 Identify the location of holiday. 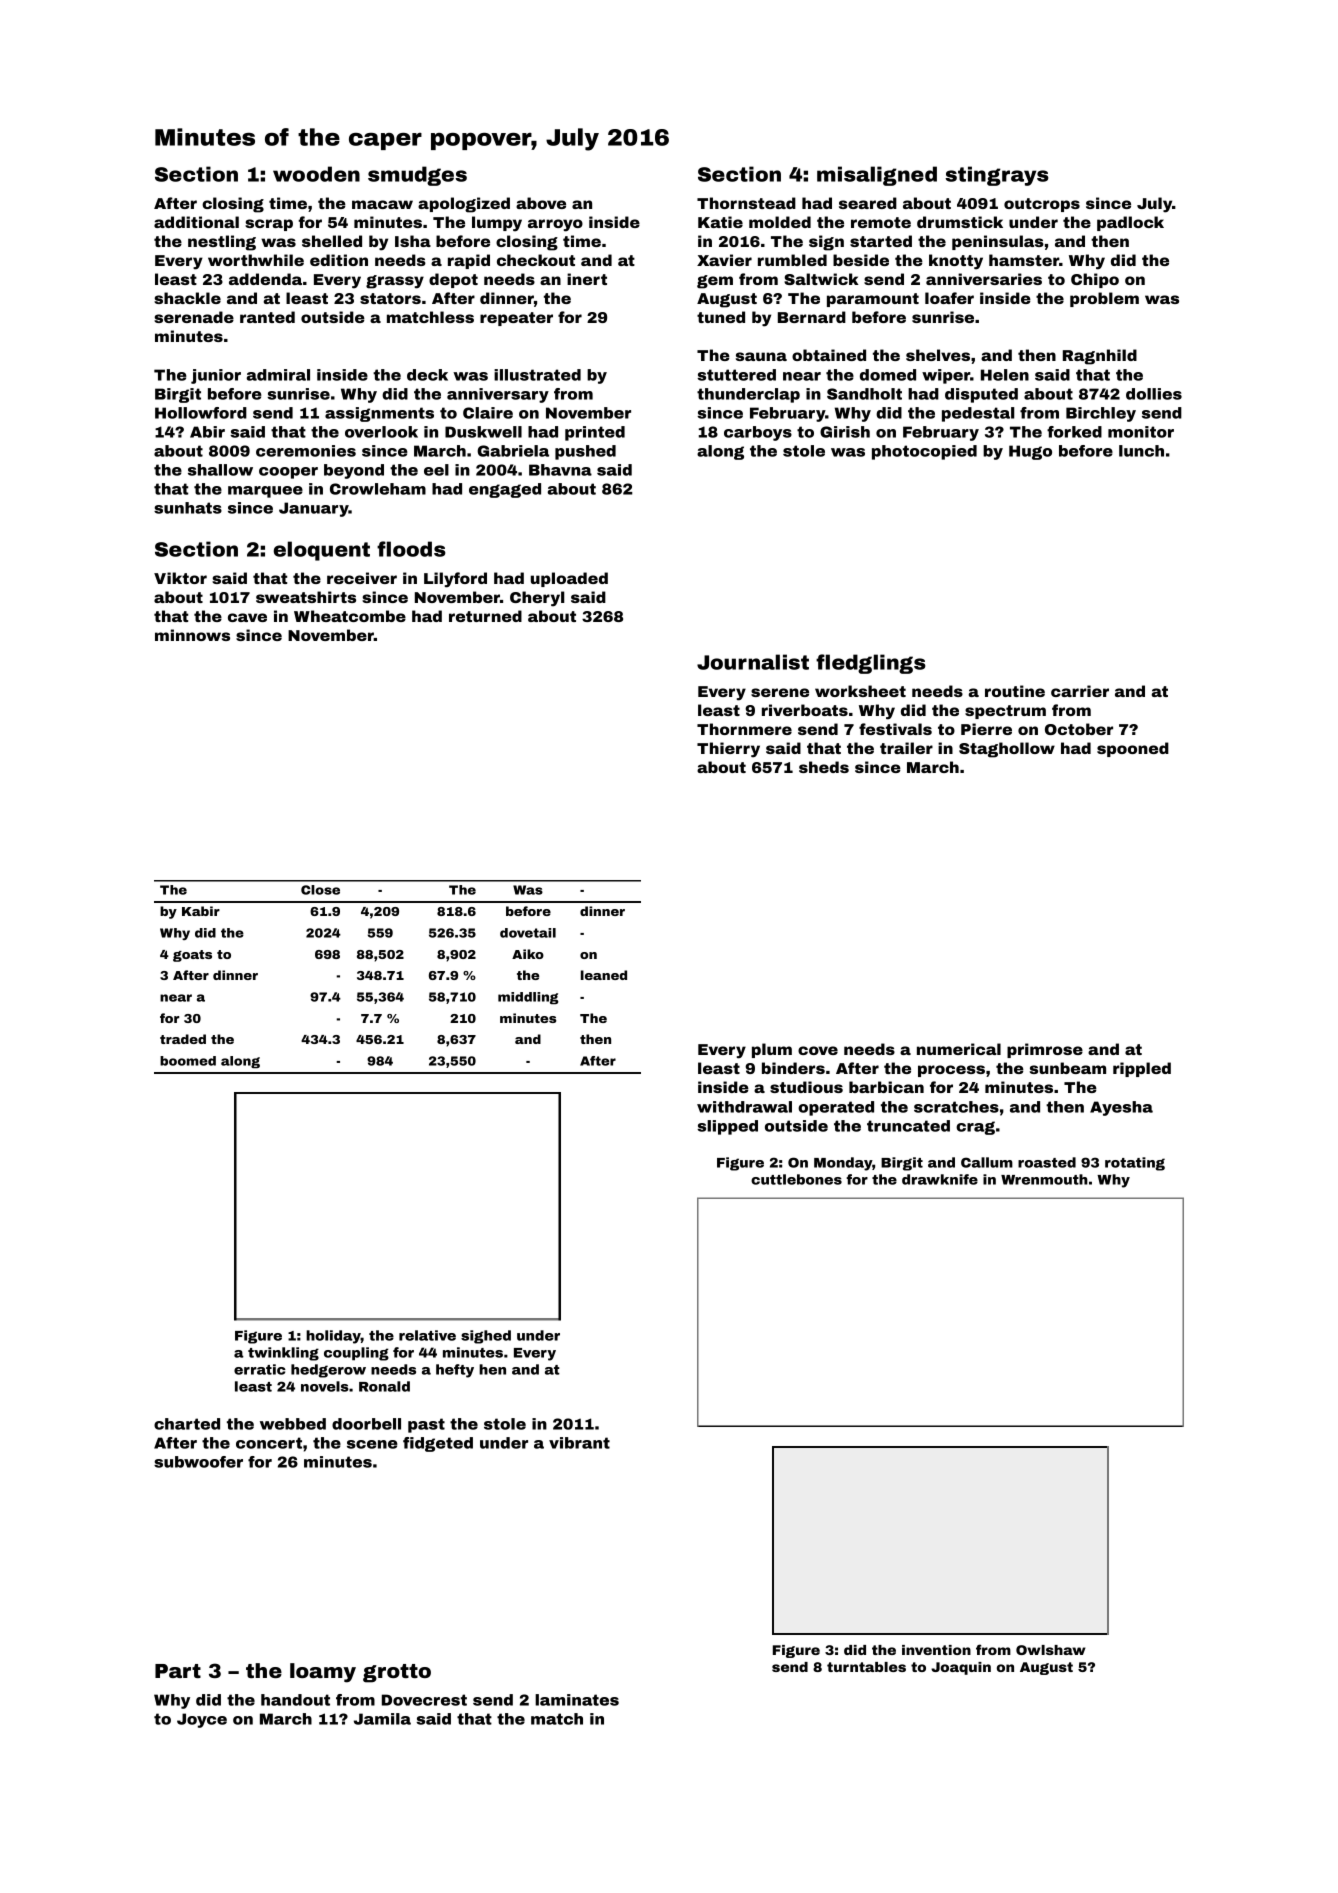
(333, 1337).
